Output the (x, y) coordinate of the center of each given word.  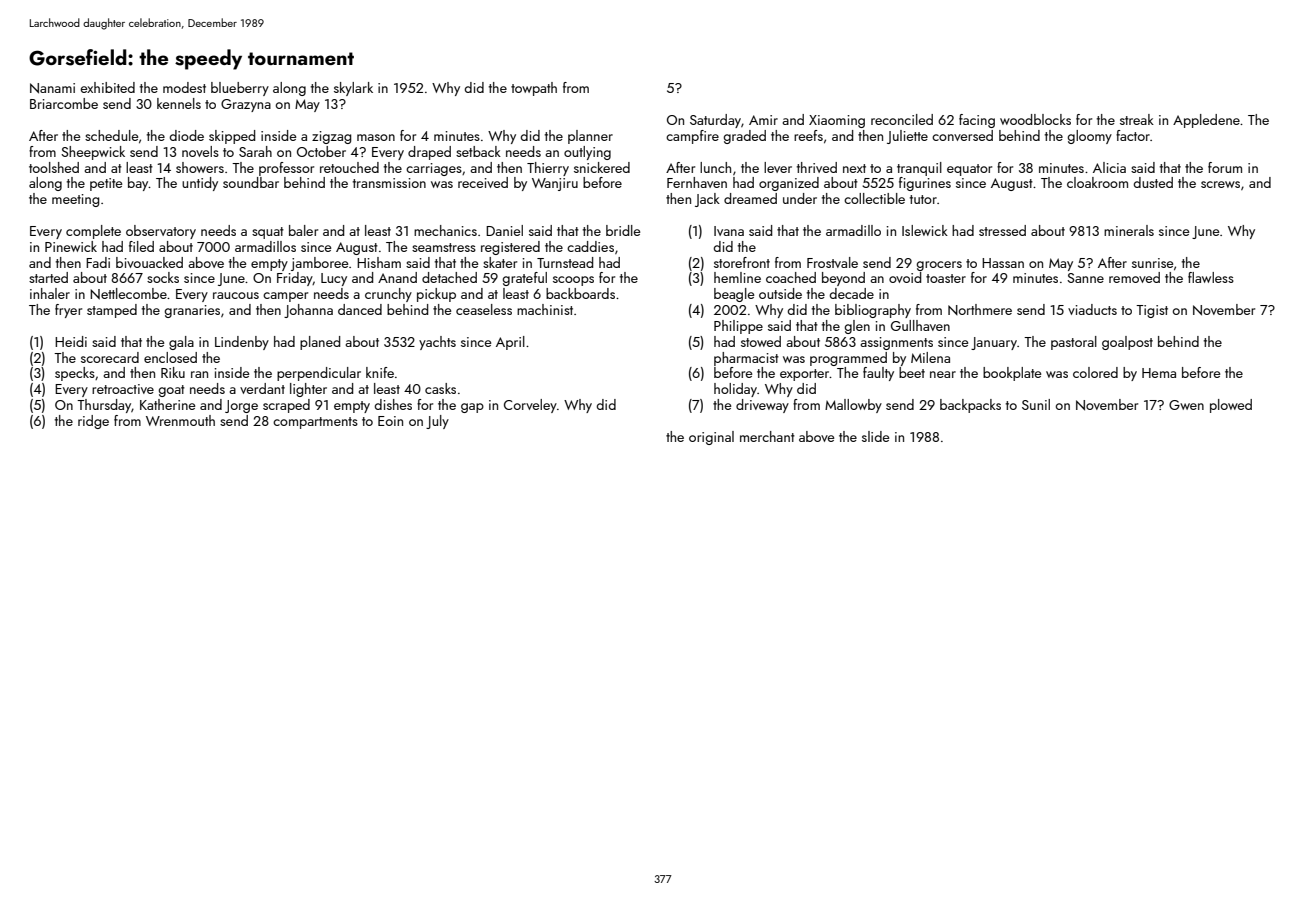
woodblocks (1035, 119)
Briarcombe (64, 103)
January (994, 343)
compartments (315, 423)
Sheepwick (93, 153)
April (510, 343)
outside (780, 293)
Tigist (1152, 311)
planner (590, 137)
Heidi (71, 341)
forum (1225, 167)
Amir (763, 120)
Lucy (334, 279)
